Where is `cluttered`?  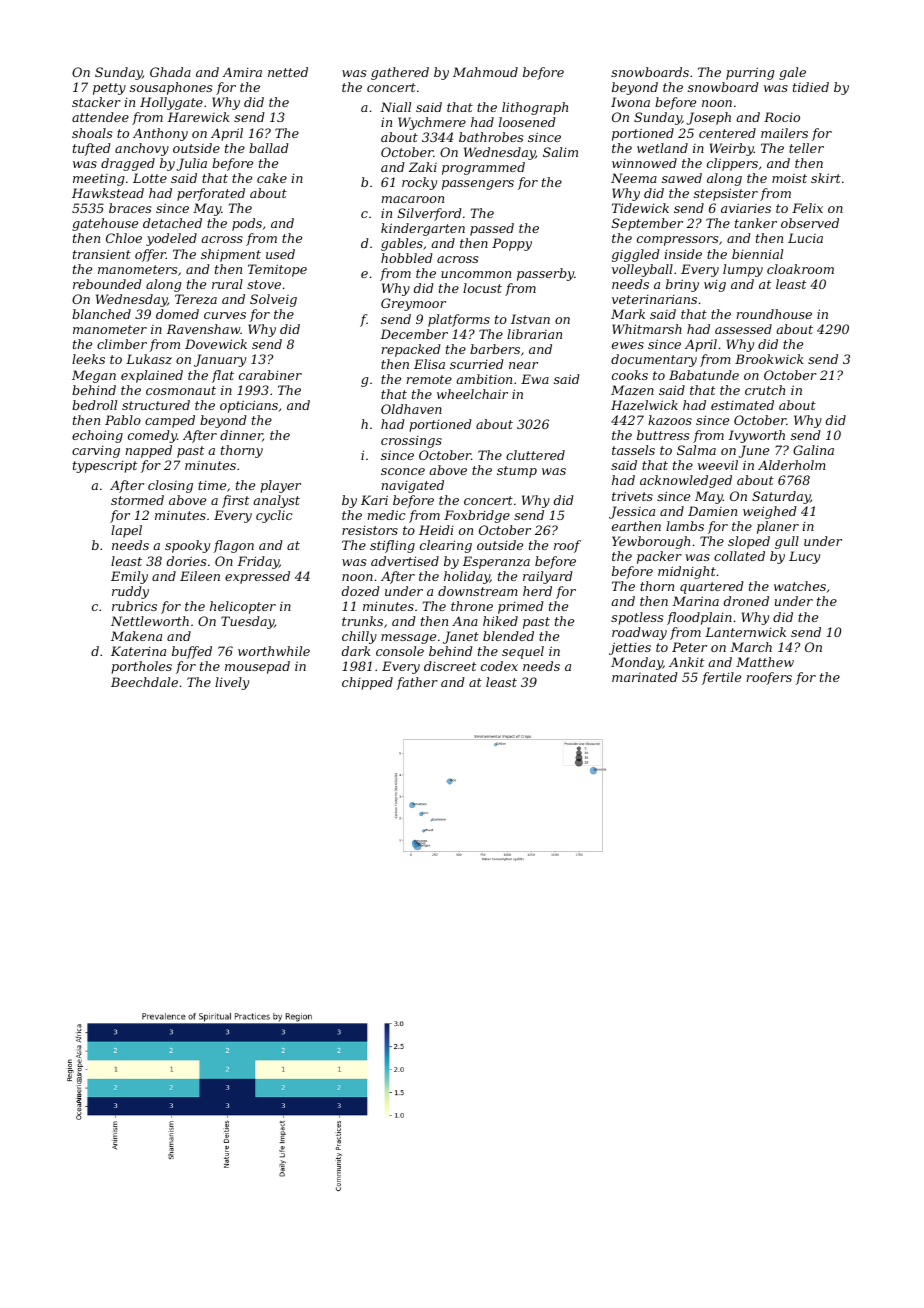
cluttered is located at coordinates (535, 455).
